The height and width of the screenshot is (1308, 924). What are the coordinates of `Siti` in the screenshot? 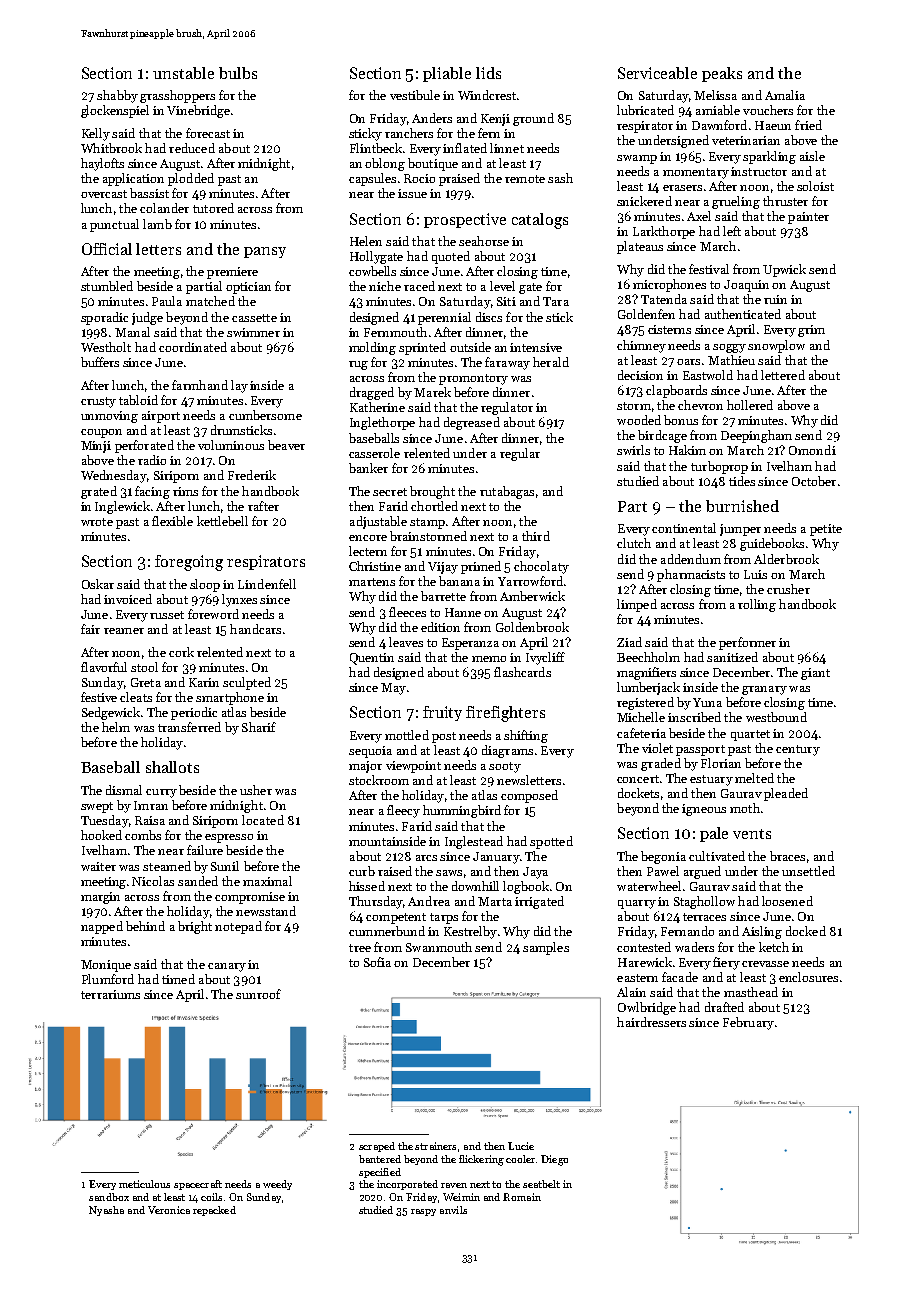 It's located at (506, 301).
